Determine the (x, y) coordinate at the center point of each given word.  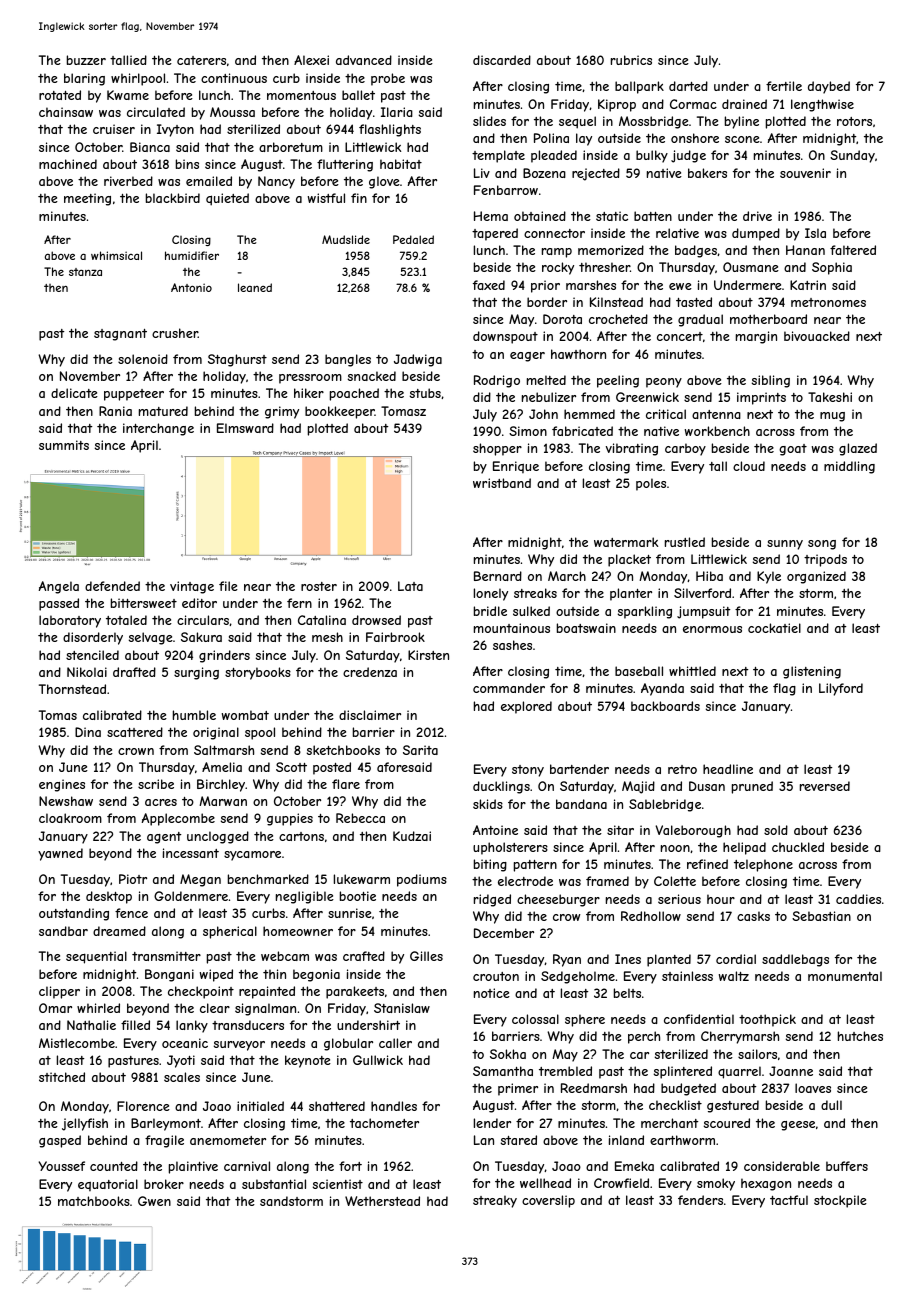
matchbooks (94, 1201)
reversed (825, 786)
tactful (789, 1200)
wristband (502, 483)
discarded (502, 60)
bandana (581, 804)
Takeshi (830, 397)
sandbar (63, 931)
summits (64, 445)
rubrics (631, 60)
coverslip (548, 1201)
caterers (201, 60)
